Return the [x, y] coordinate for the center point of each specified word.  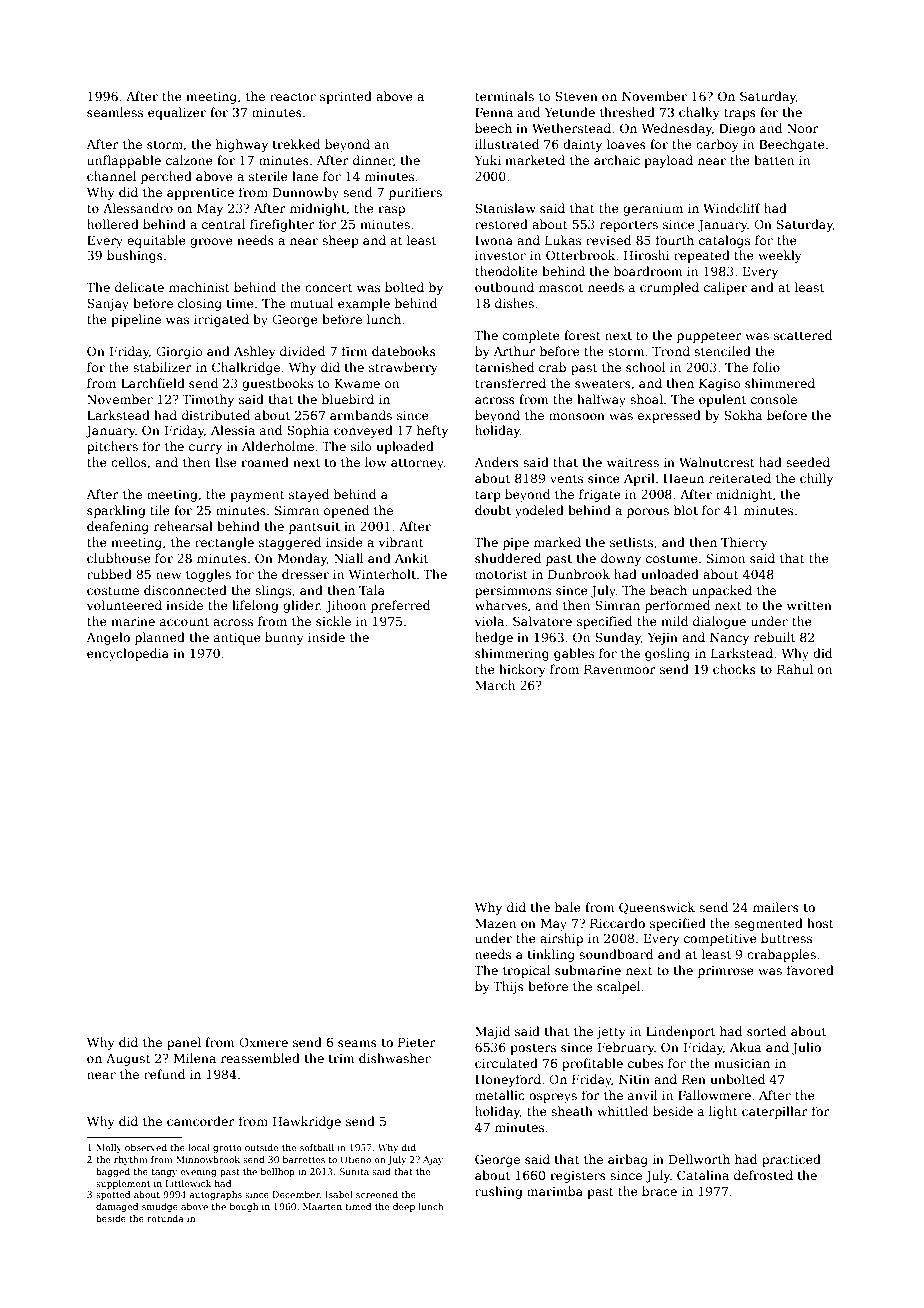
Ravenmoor [620, 669]
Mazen [495, 923]
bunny [284, 638]
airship [561, 939]
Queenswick [657, 908]
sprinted [346, 97]
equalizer [177, 113]
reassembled [260, 1058]
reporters [629, 226]
